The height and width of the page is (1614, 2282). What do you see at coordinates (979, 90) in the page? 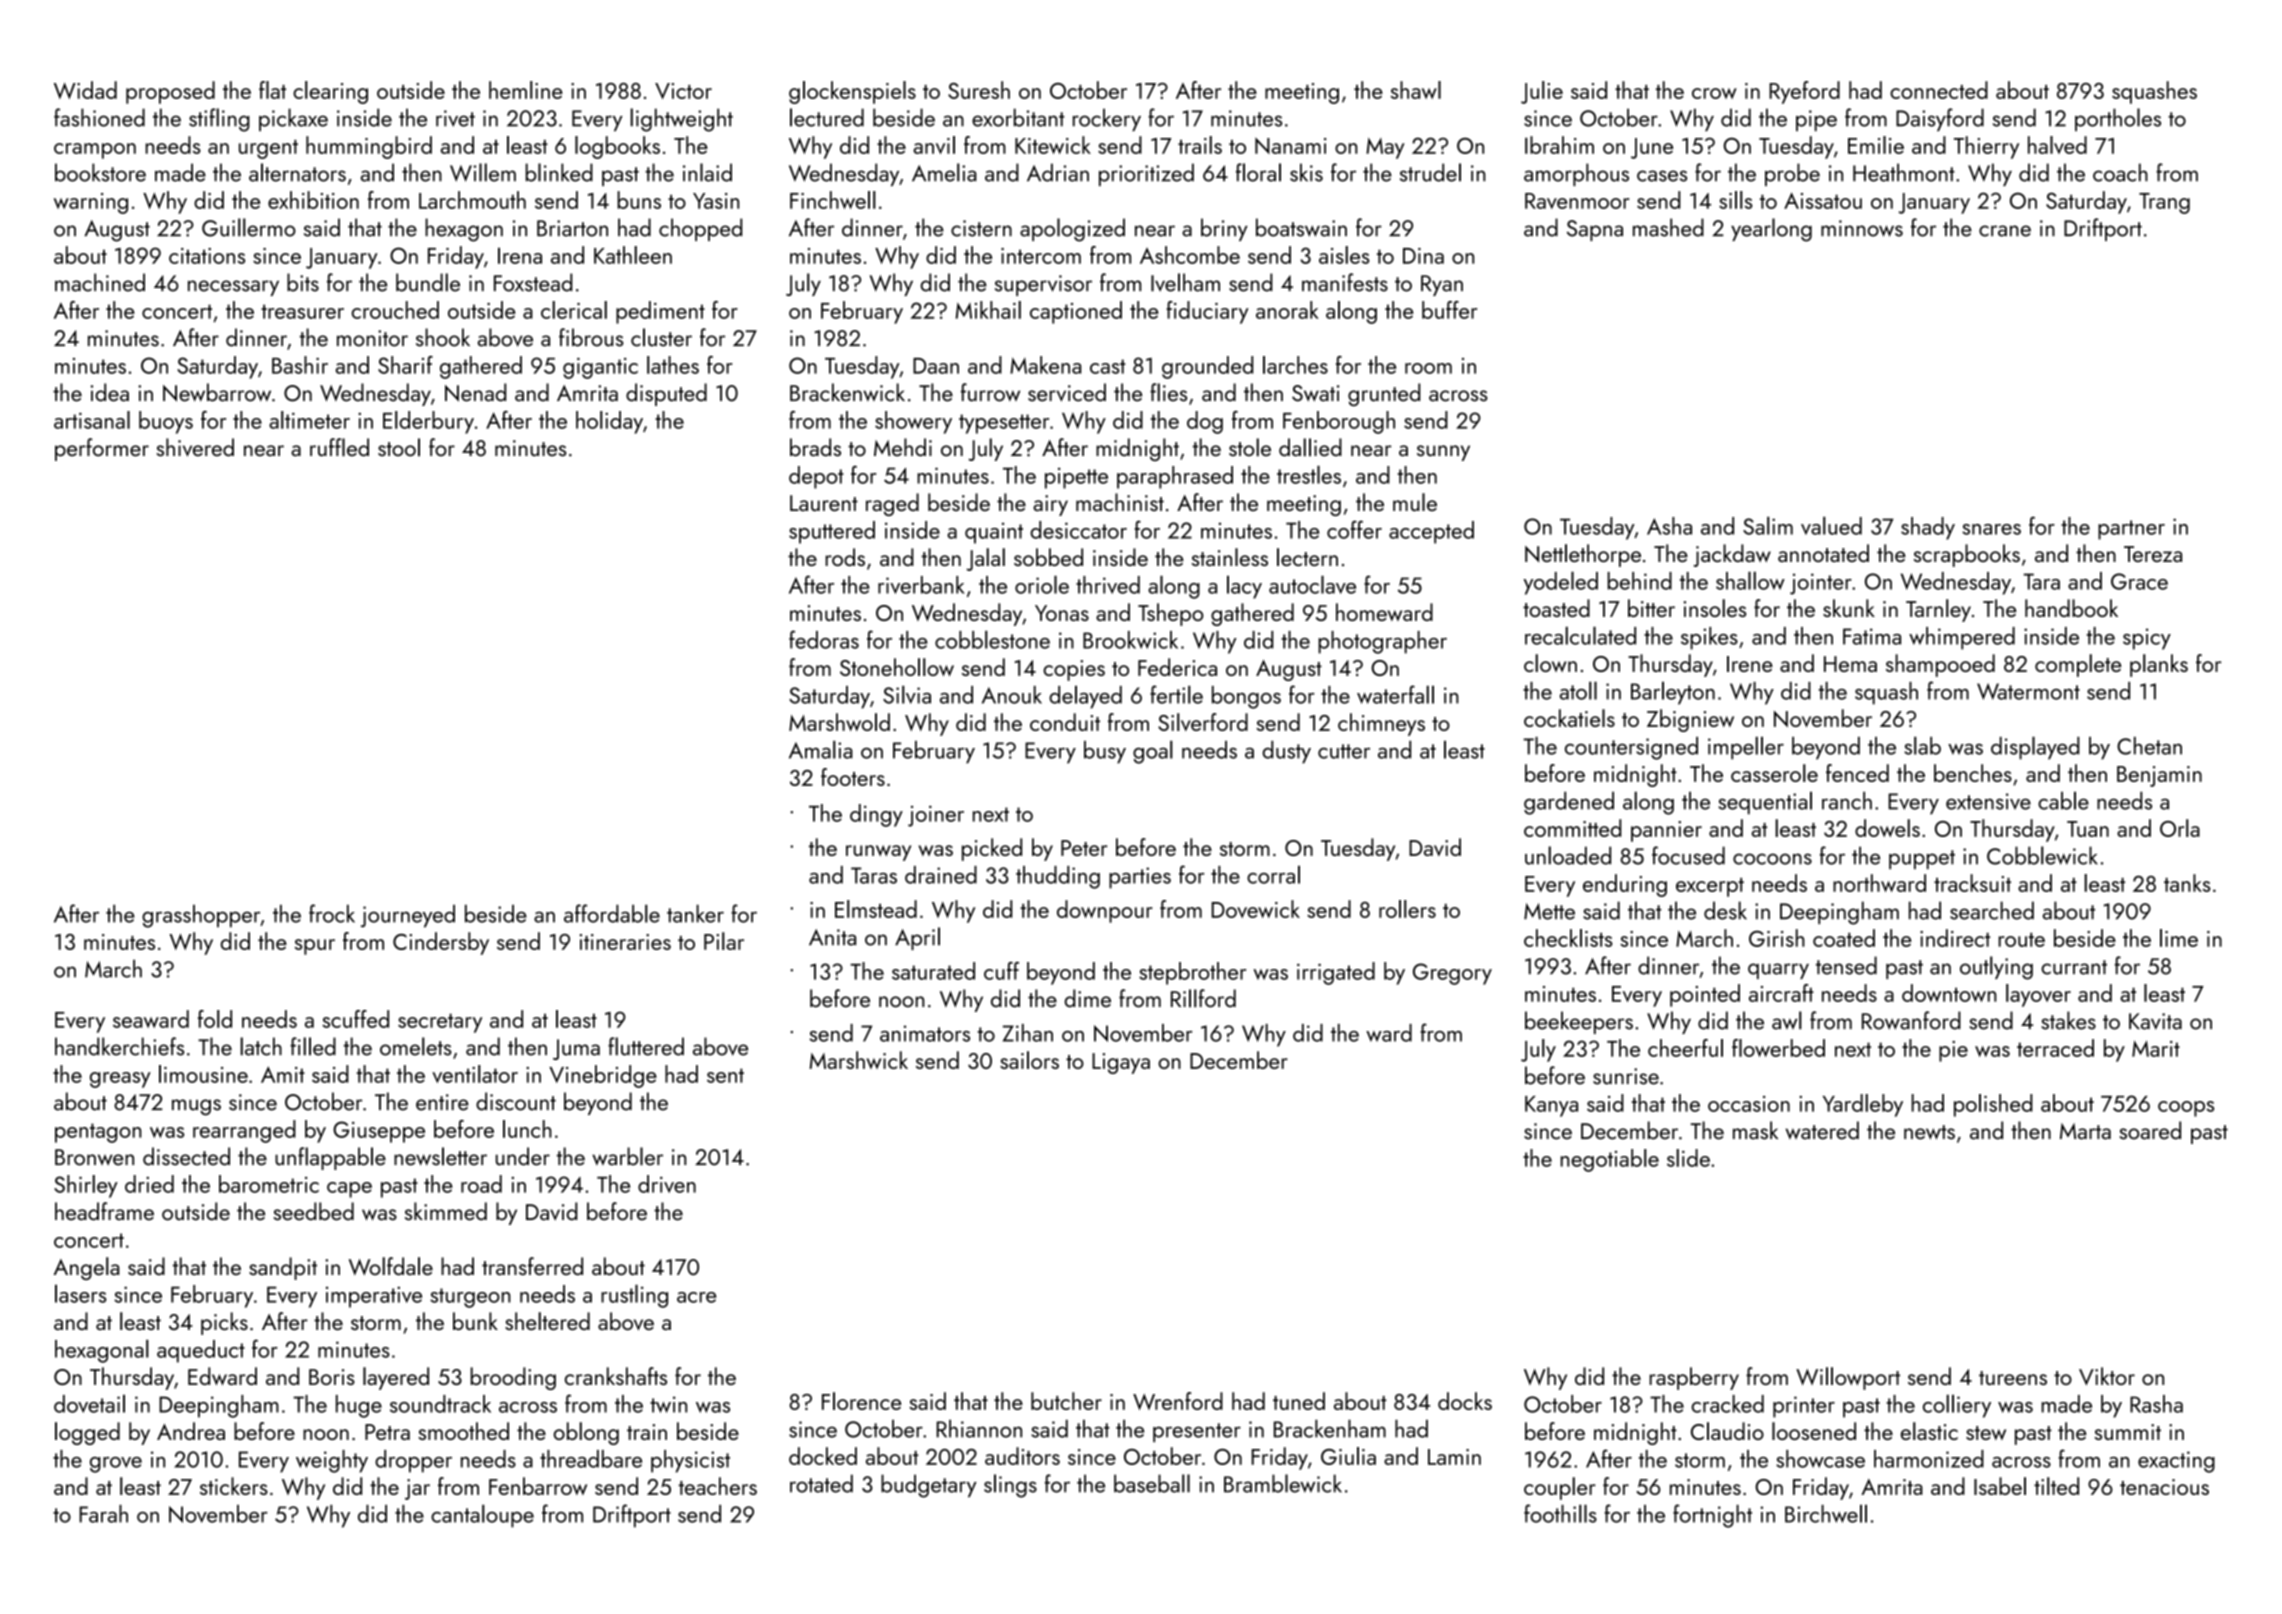
I see `Suresh` at bounding box center [979, 90].
